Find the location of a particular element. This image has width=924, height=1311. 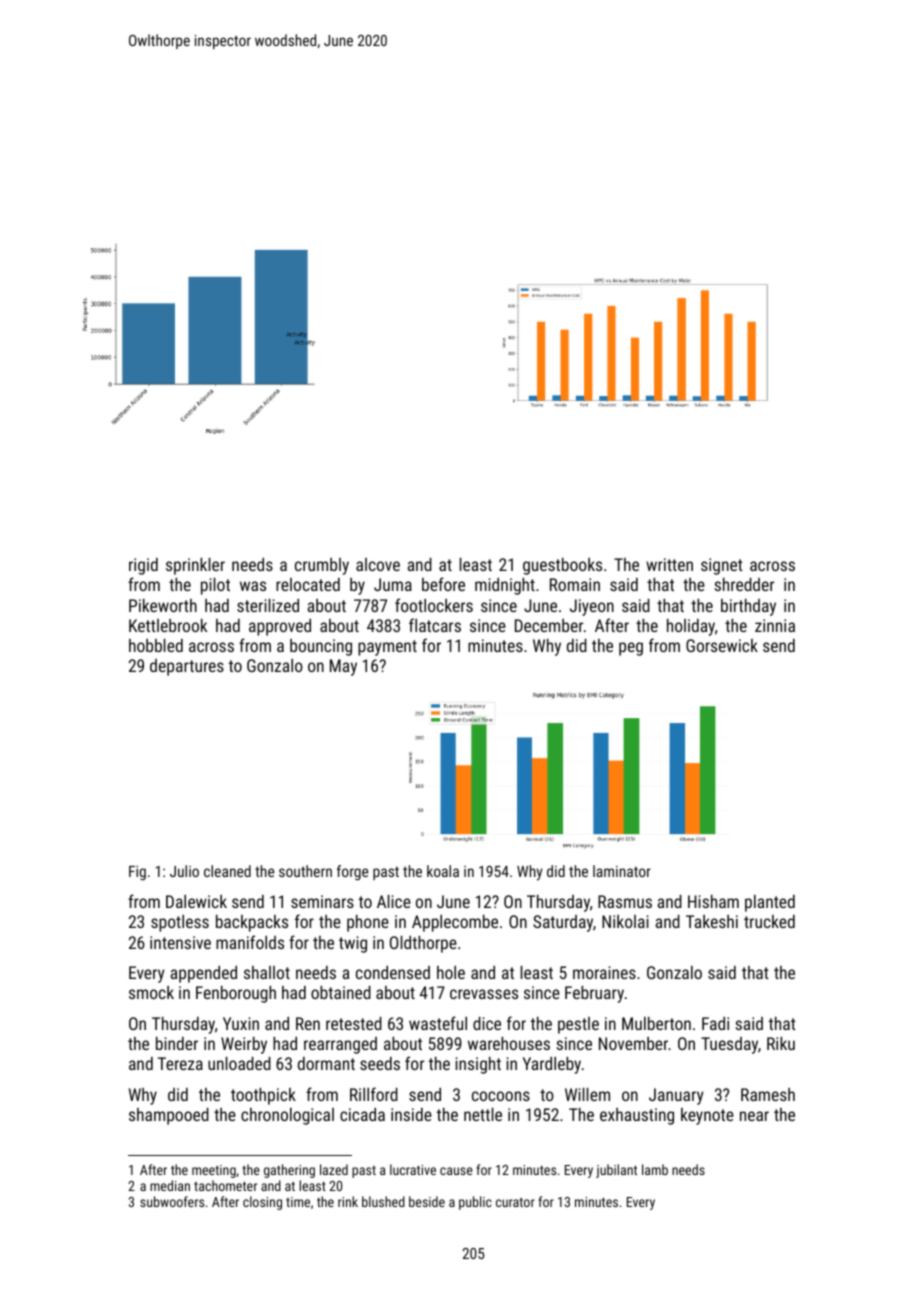

flatcars is located at coordinates (435, 625).
